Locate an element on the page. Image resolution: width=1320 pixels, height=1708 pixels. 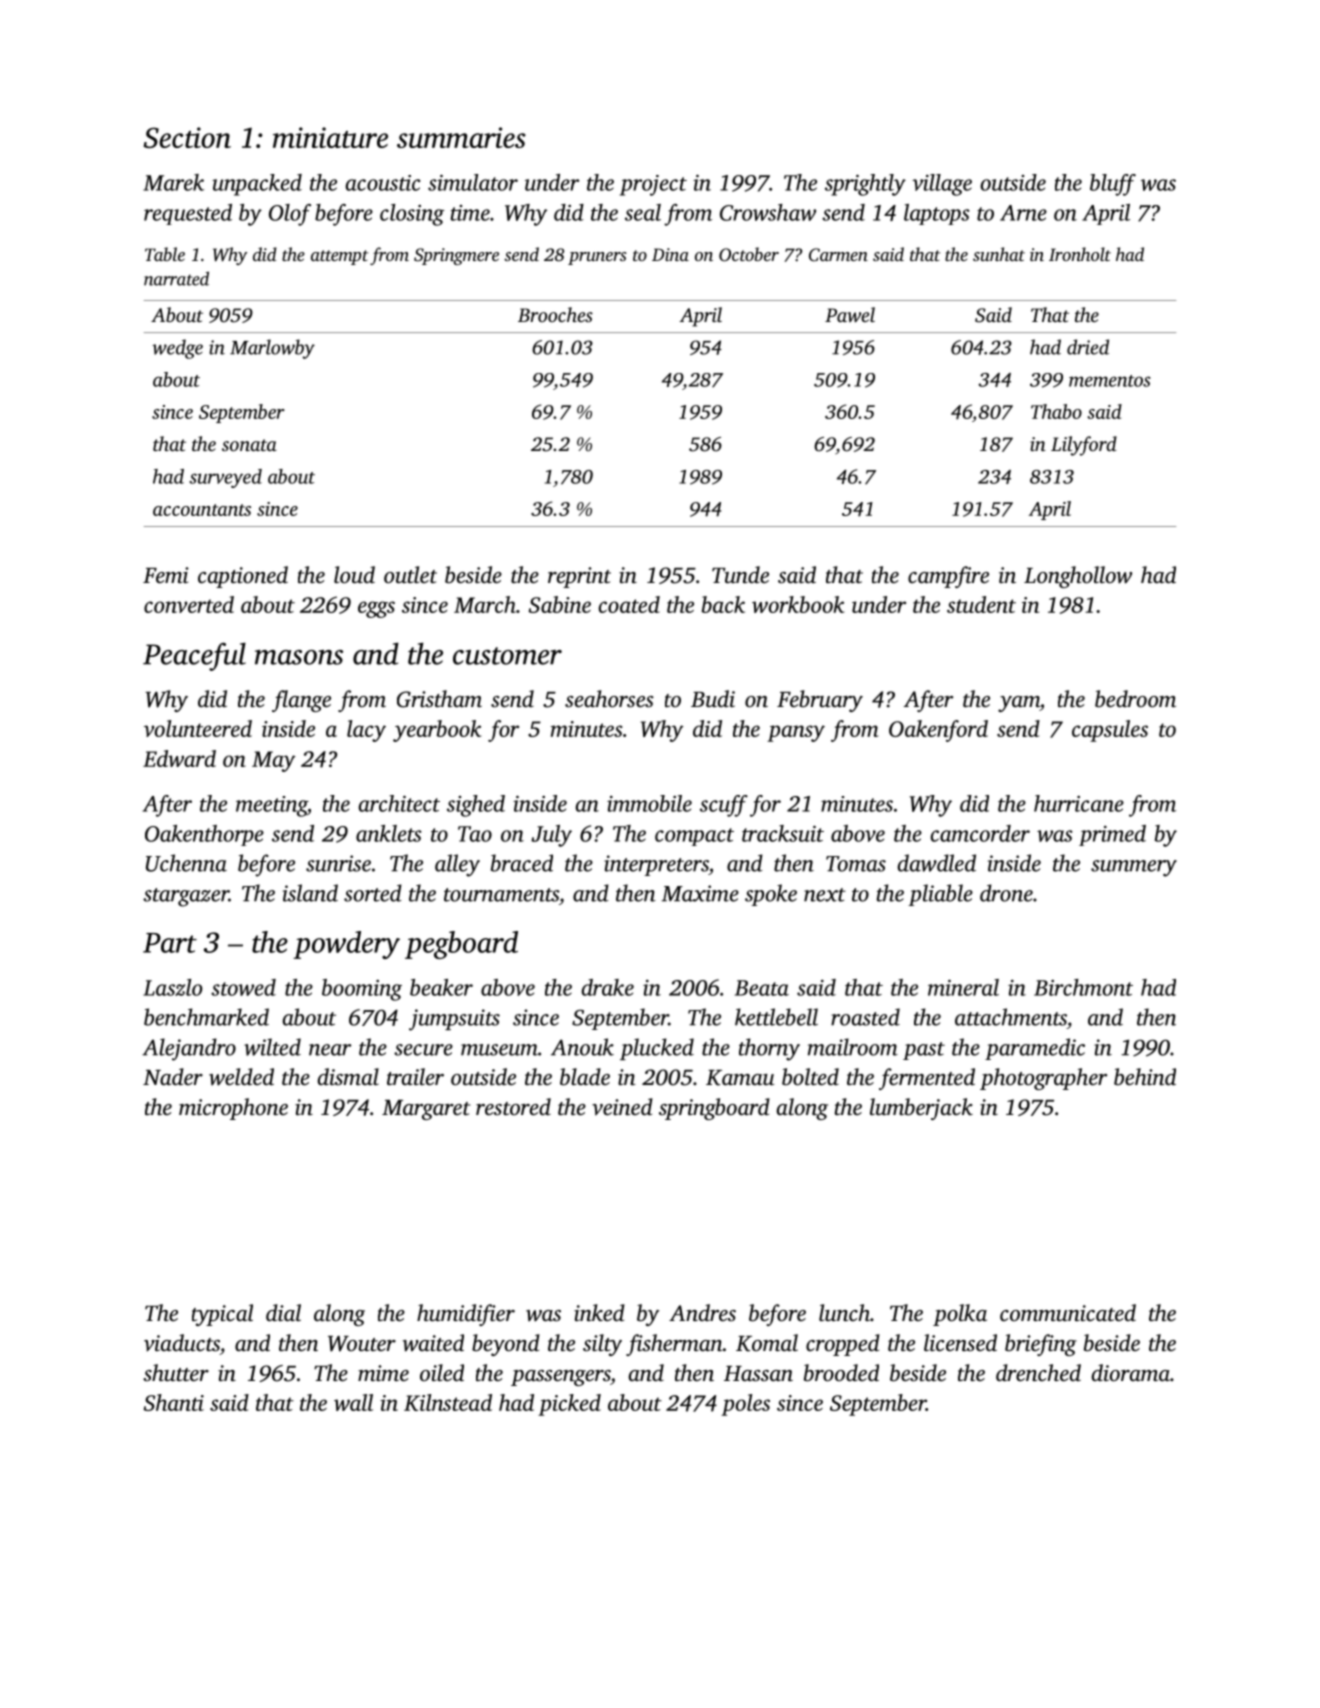
paramedic is located at coordinates (1035, 1049).
